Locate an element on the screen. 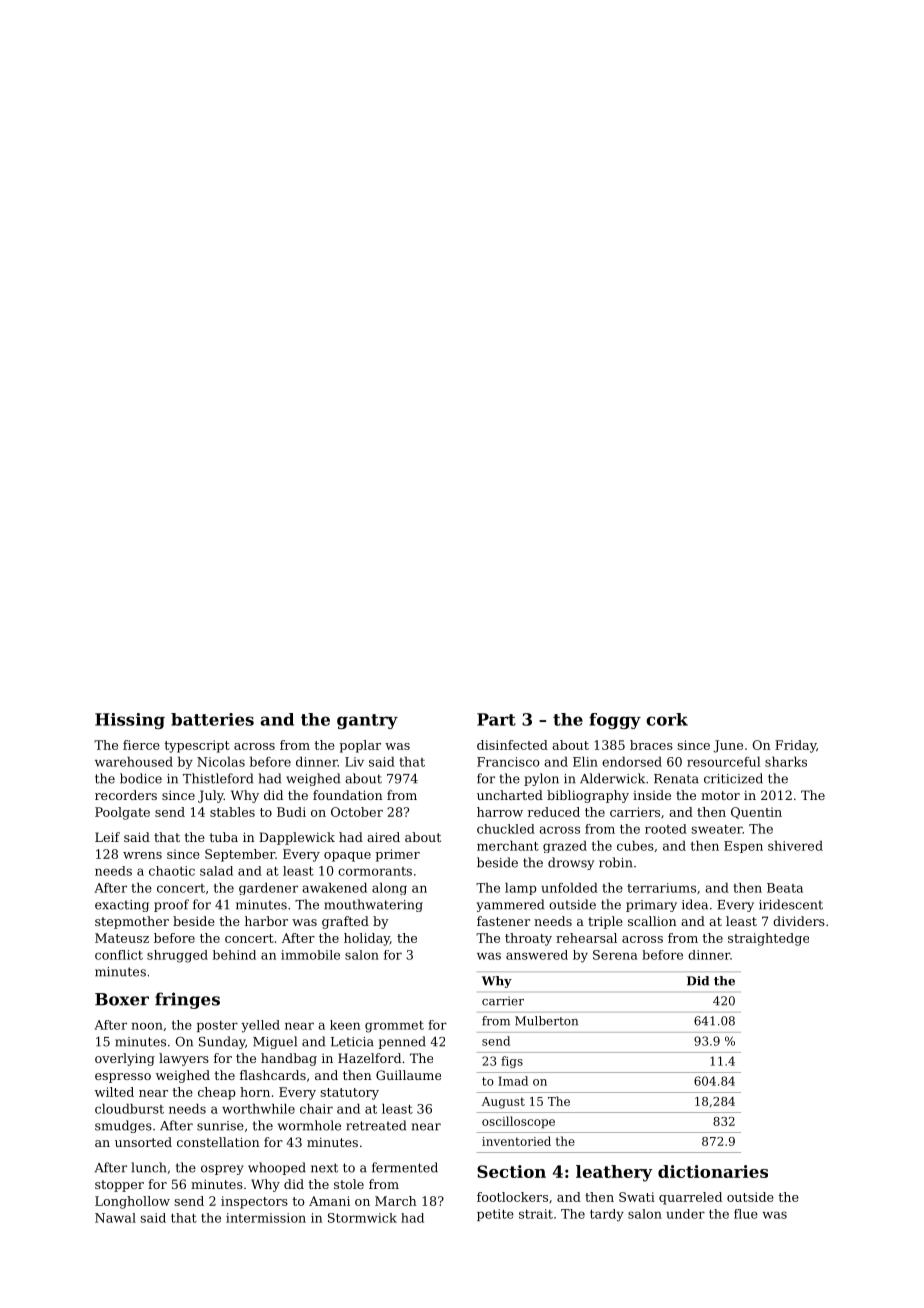 Image resolution: width=924 pixels, height=1308 pixels. figs is located at coordinates (512, 1062).
